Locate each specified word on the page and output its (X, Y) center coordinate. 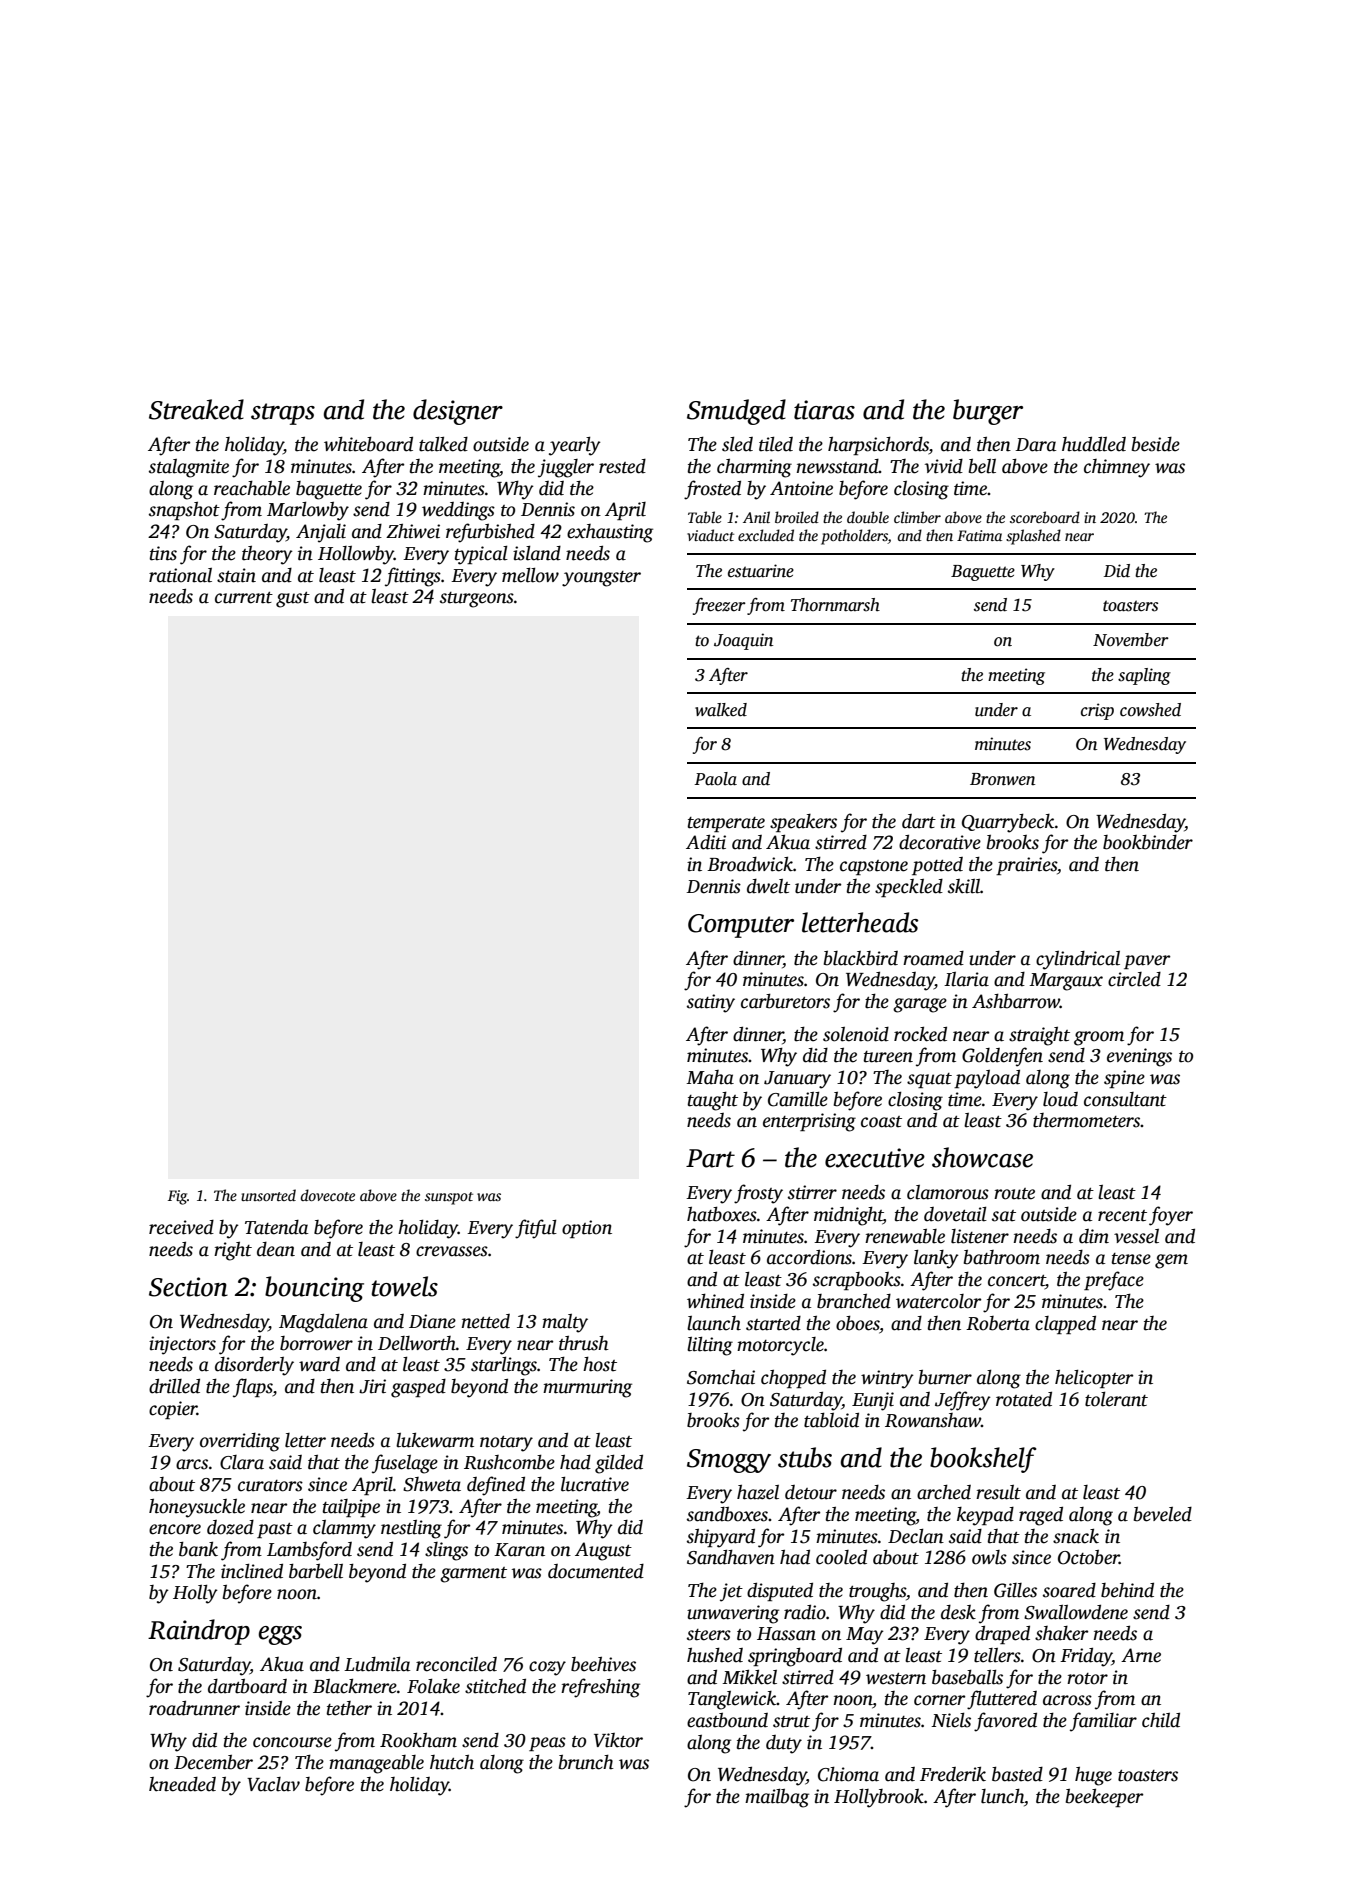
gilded (619, 1464)
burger (988, 412)
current (244, 598)
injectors (182, 1345)
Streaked (196, 409)
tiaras (824, 410)
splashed (1033, 537)
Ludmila (377, 1664)
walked (721, 710)
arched (944, 1492)
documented (596, 1571)
